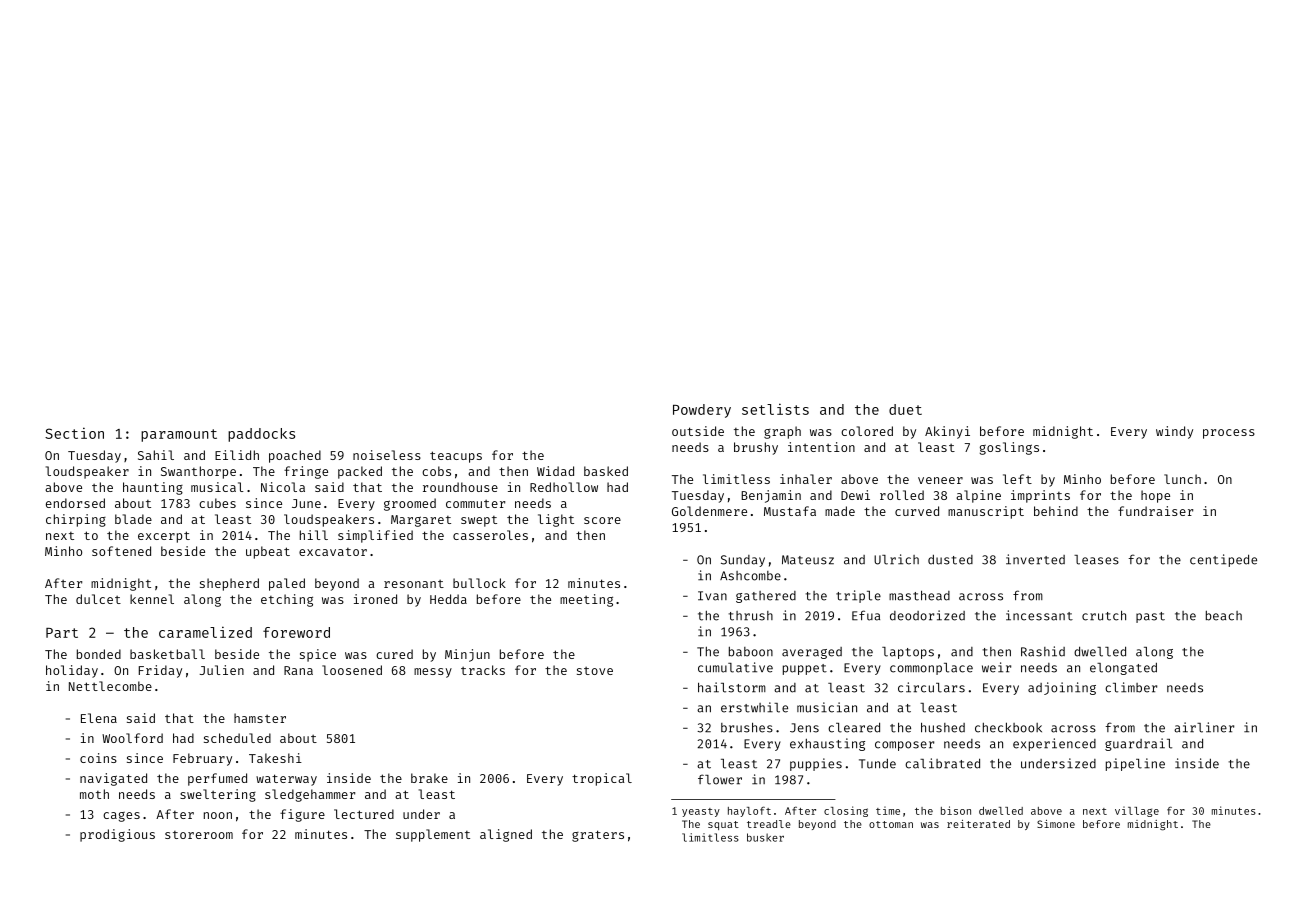 This screenshot has width=1308, height=924. What do you see at coordinates (555, 471) in the screenshot?
I see `Widad` at bounding box center [555, 471].
